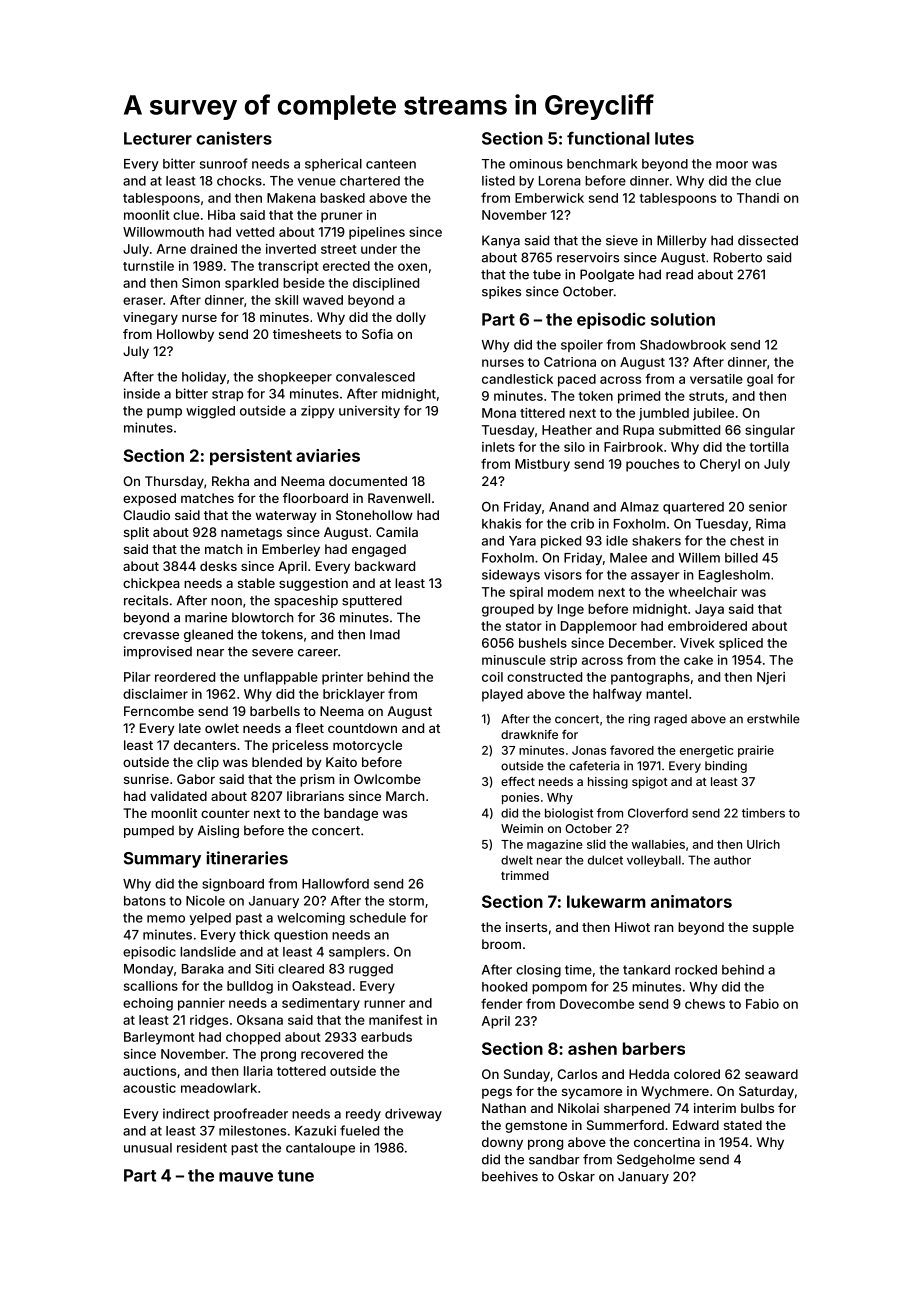  Describe the element at coordinates (221, 215) in the page. I see `Hiba` at that location.
